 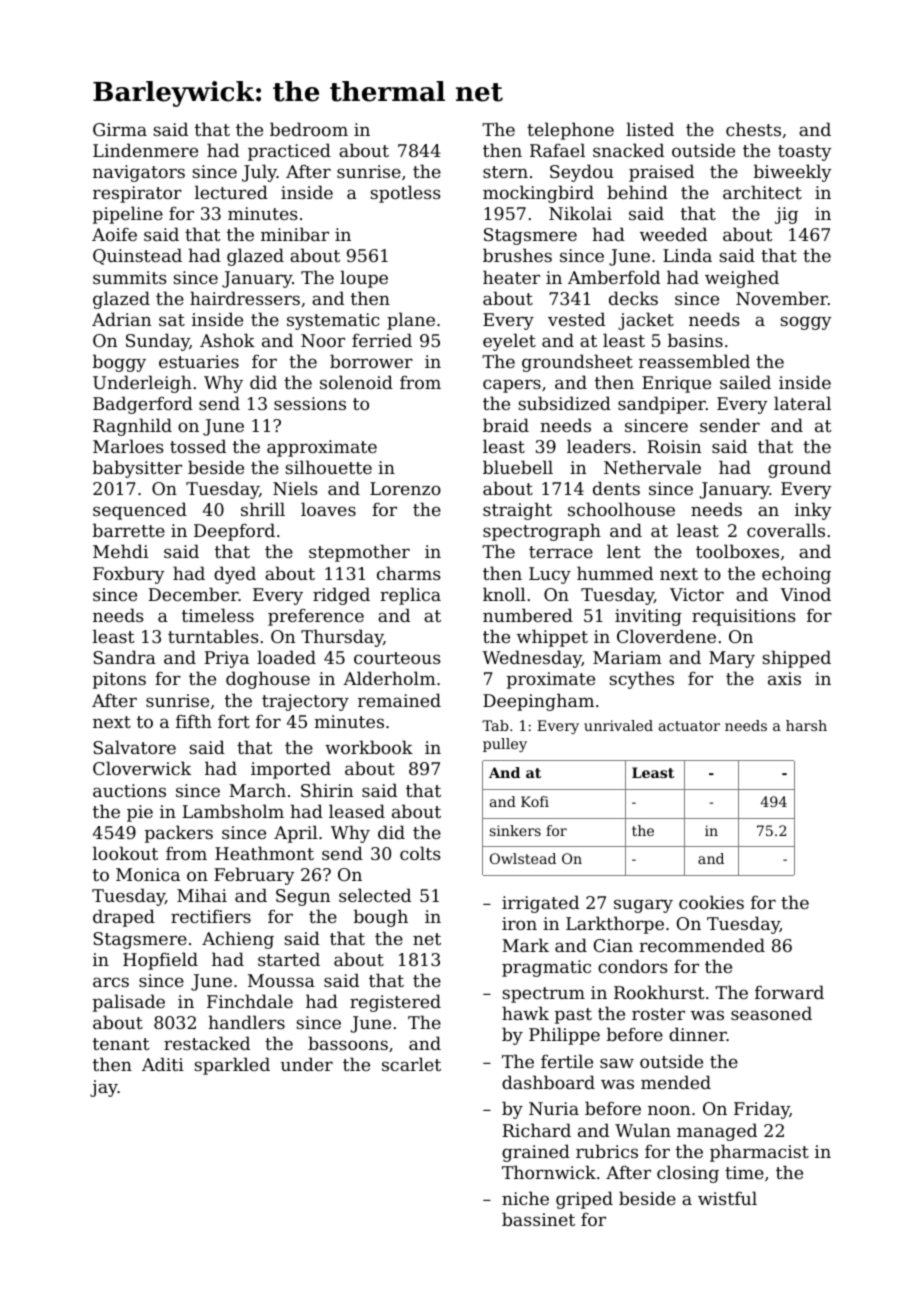 I want to click on spectrograph, so click(x=542, y=532).
